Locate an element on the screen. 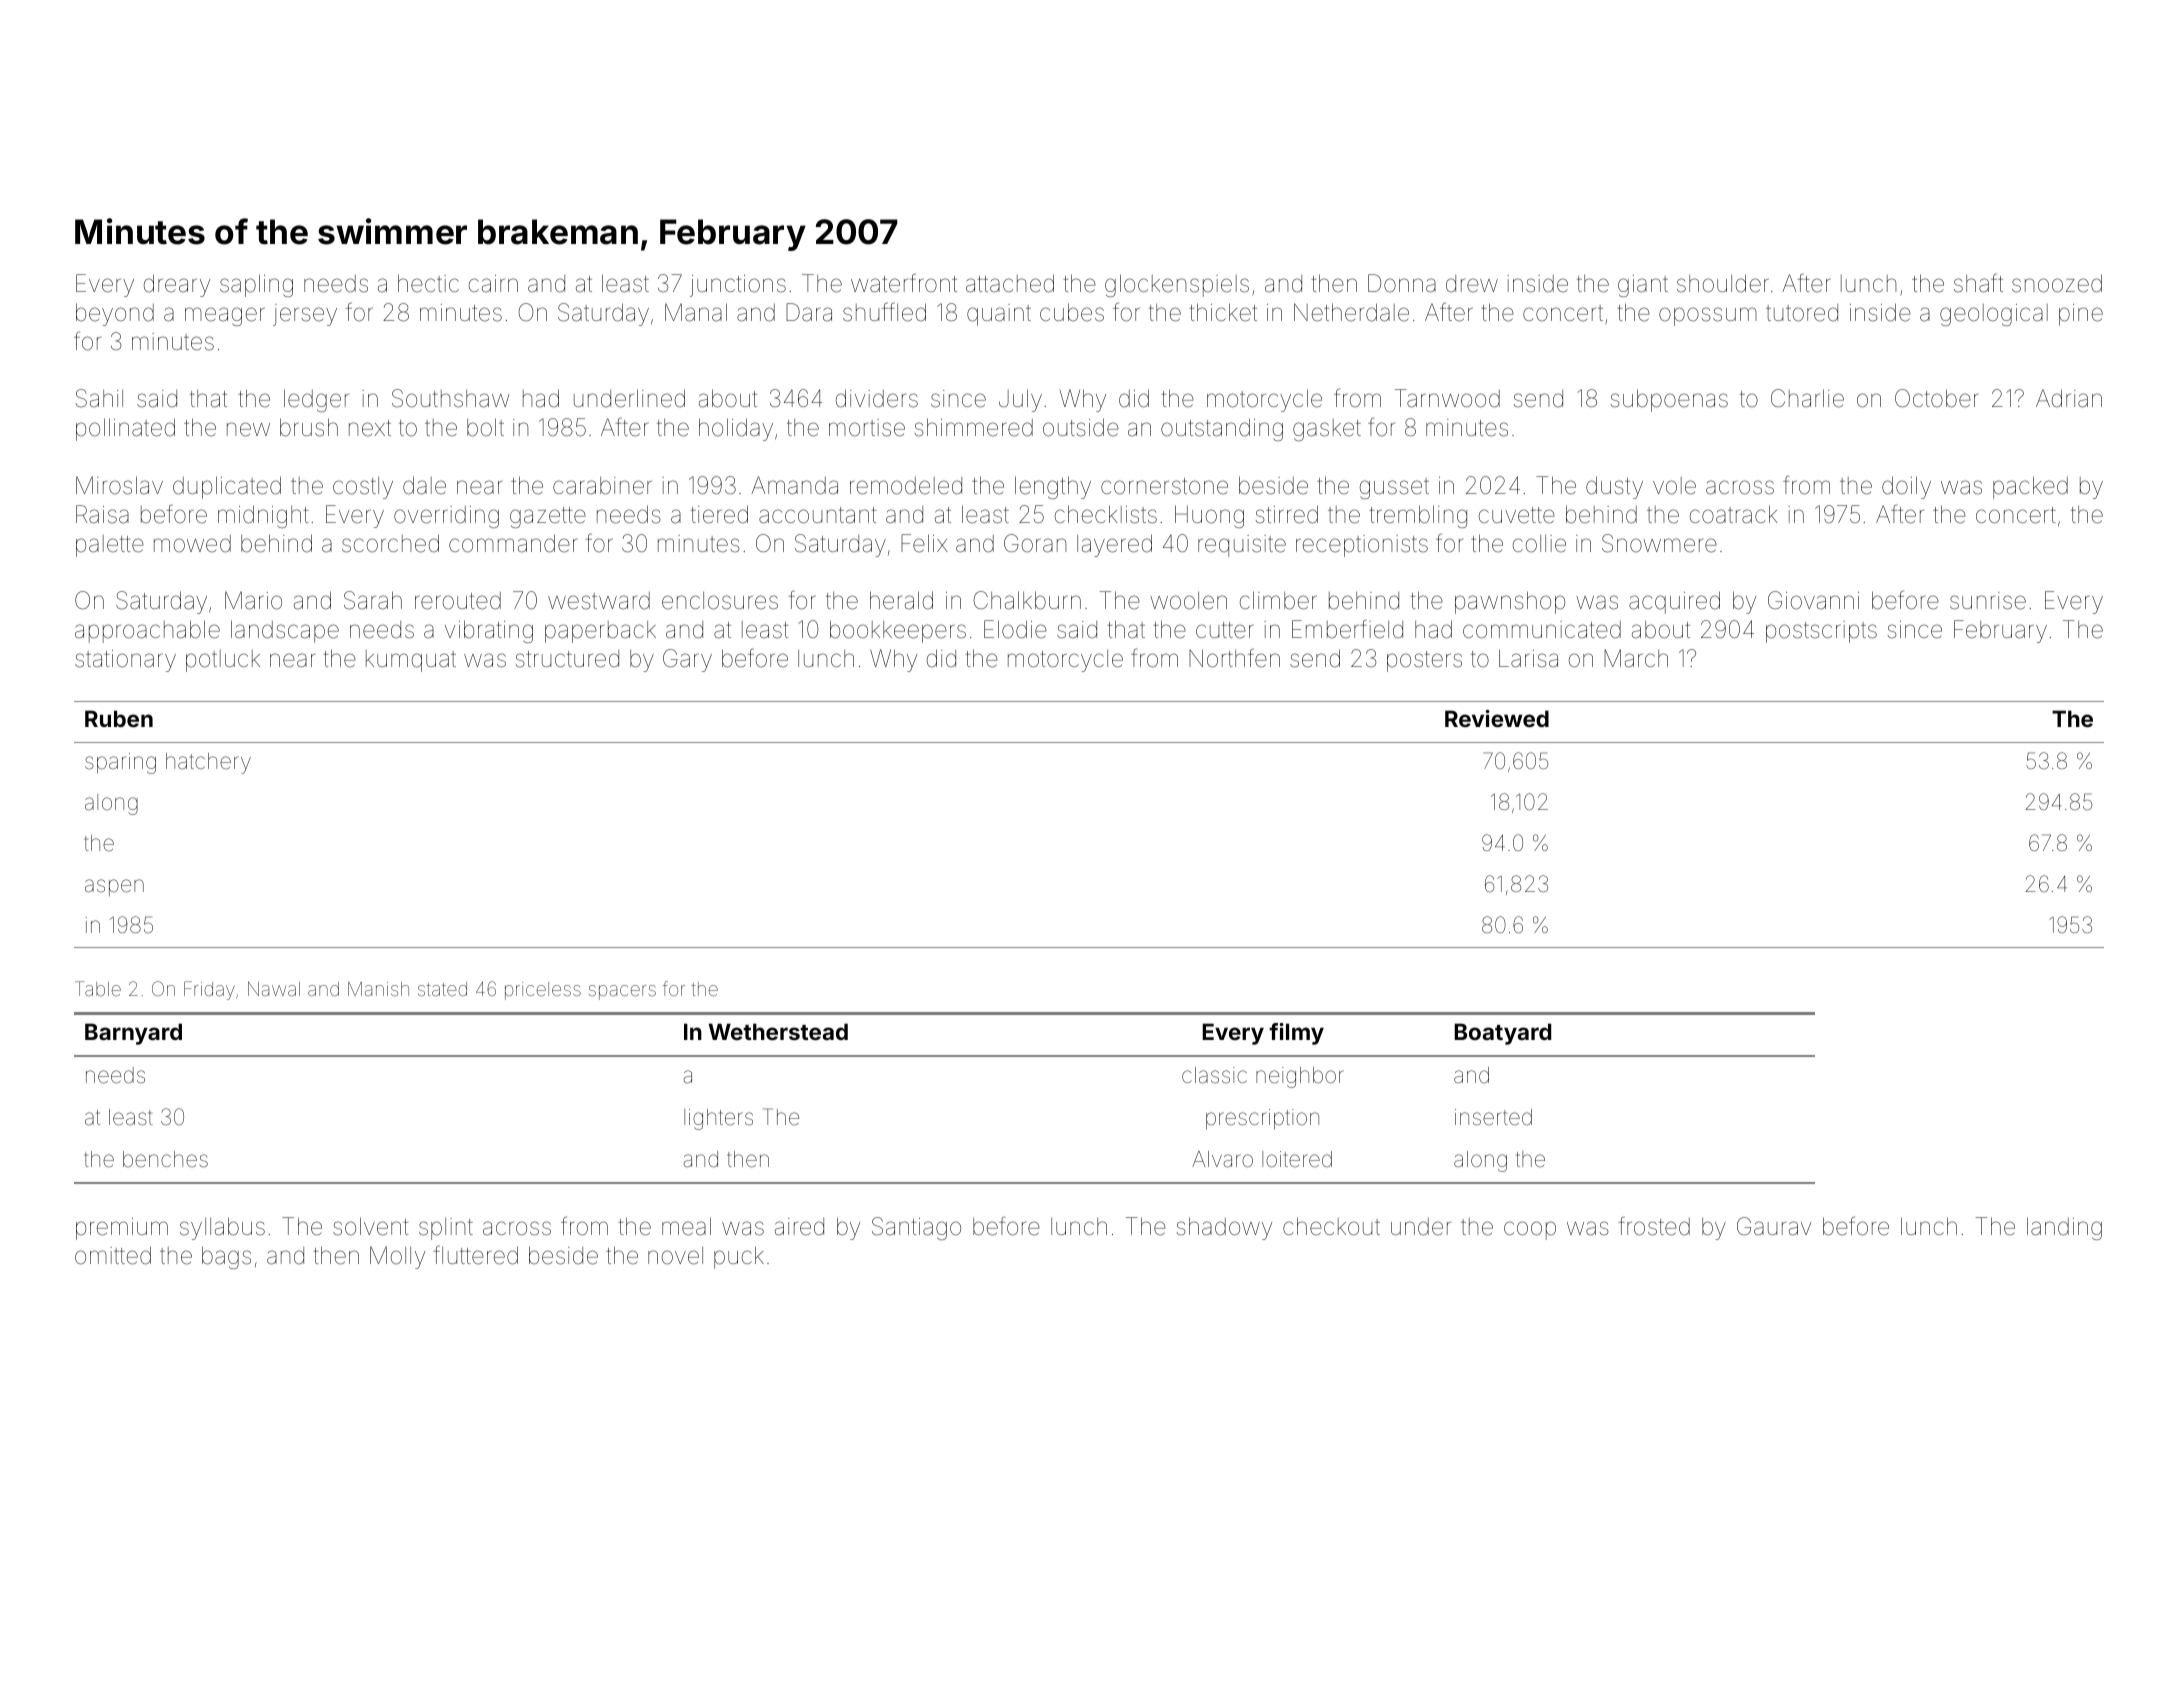  junctions is located at coordinates (738, 286).
